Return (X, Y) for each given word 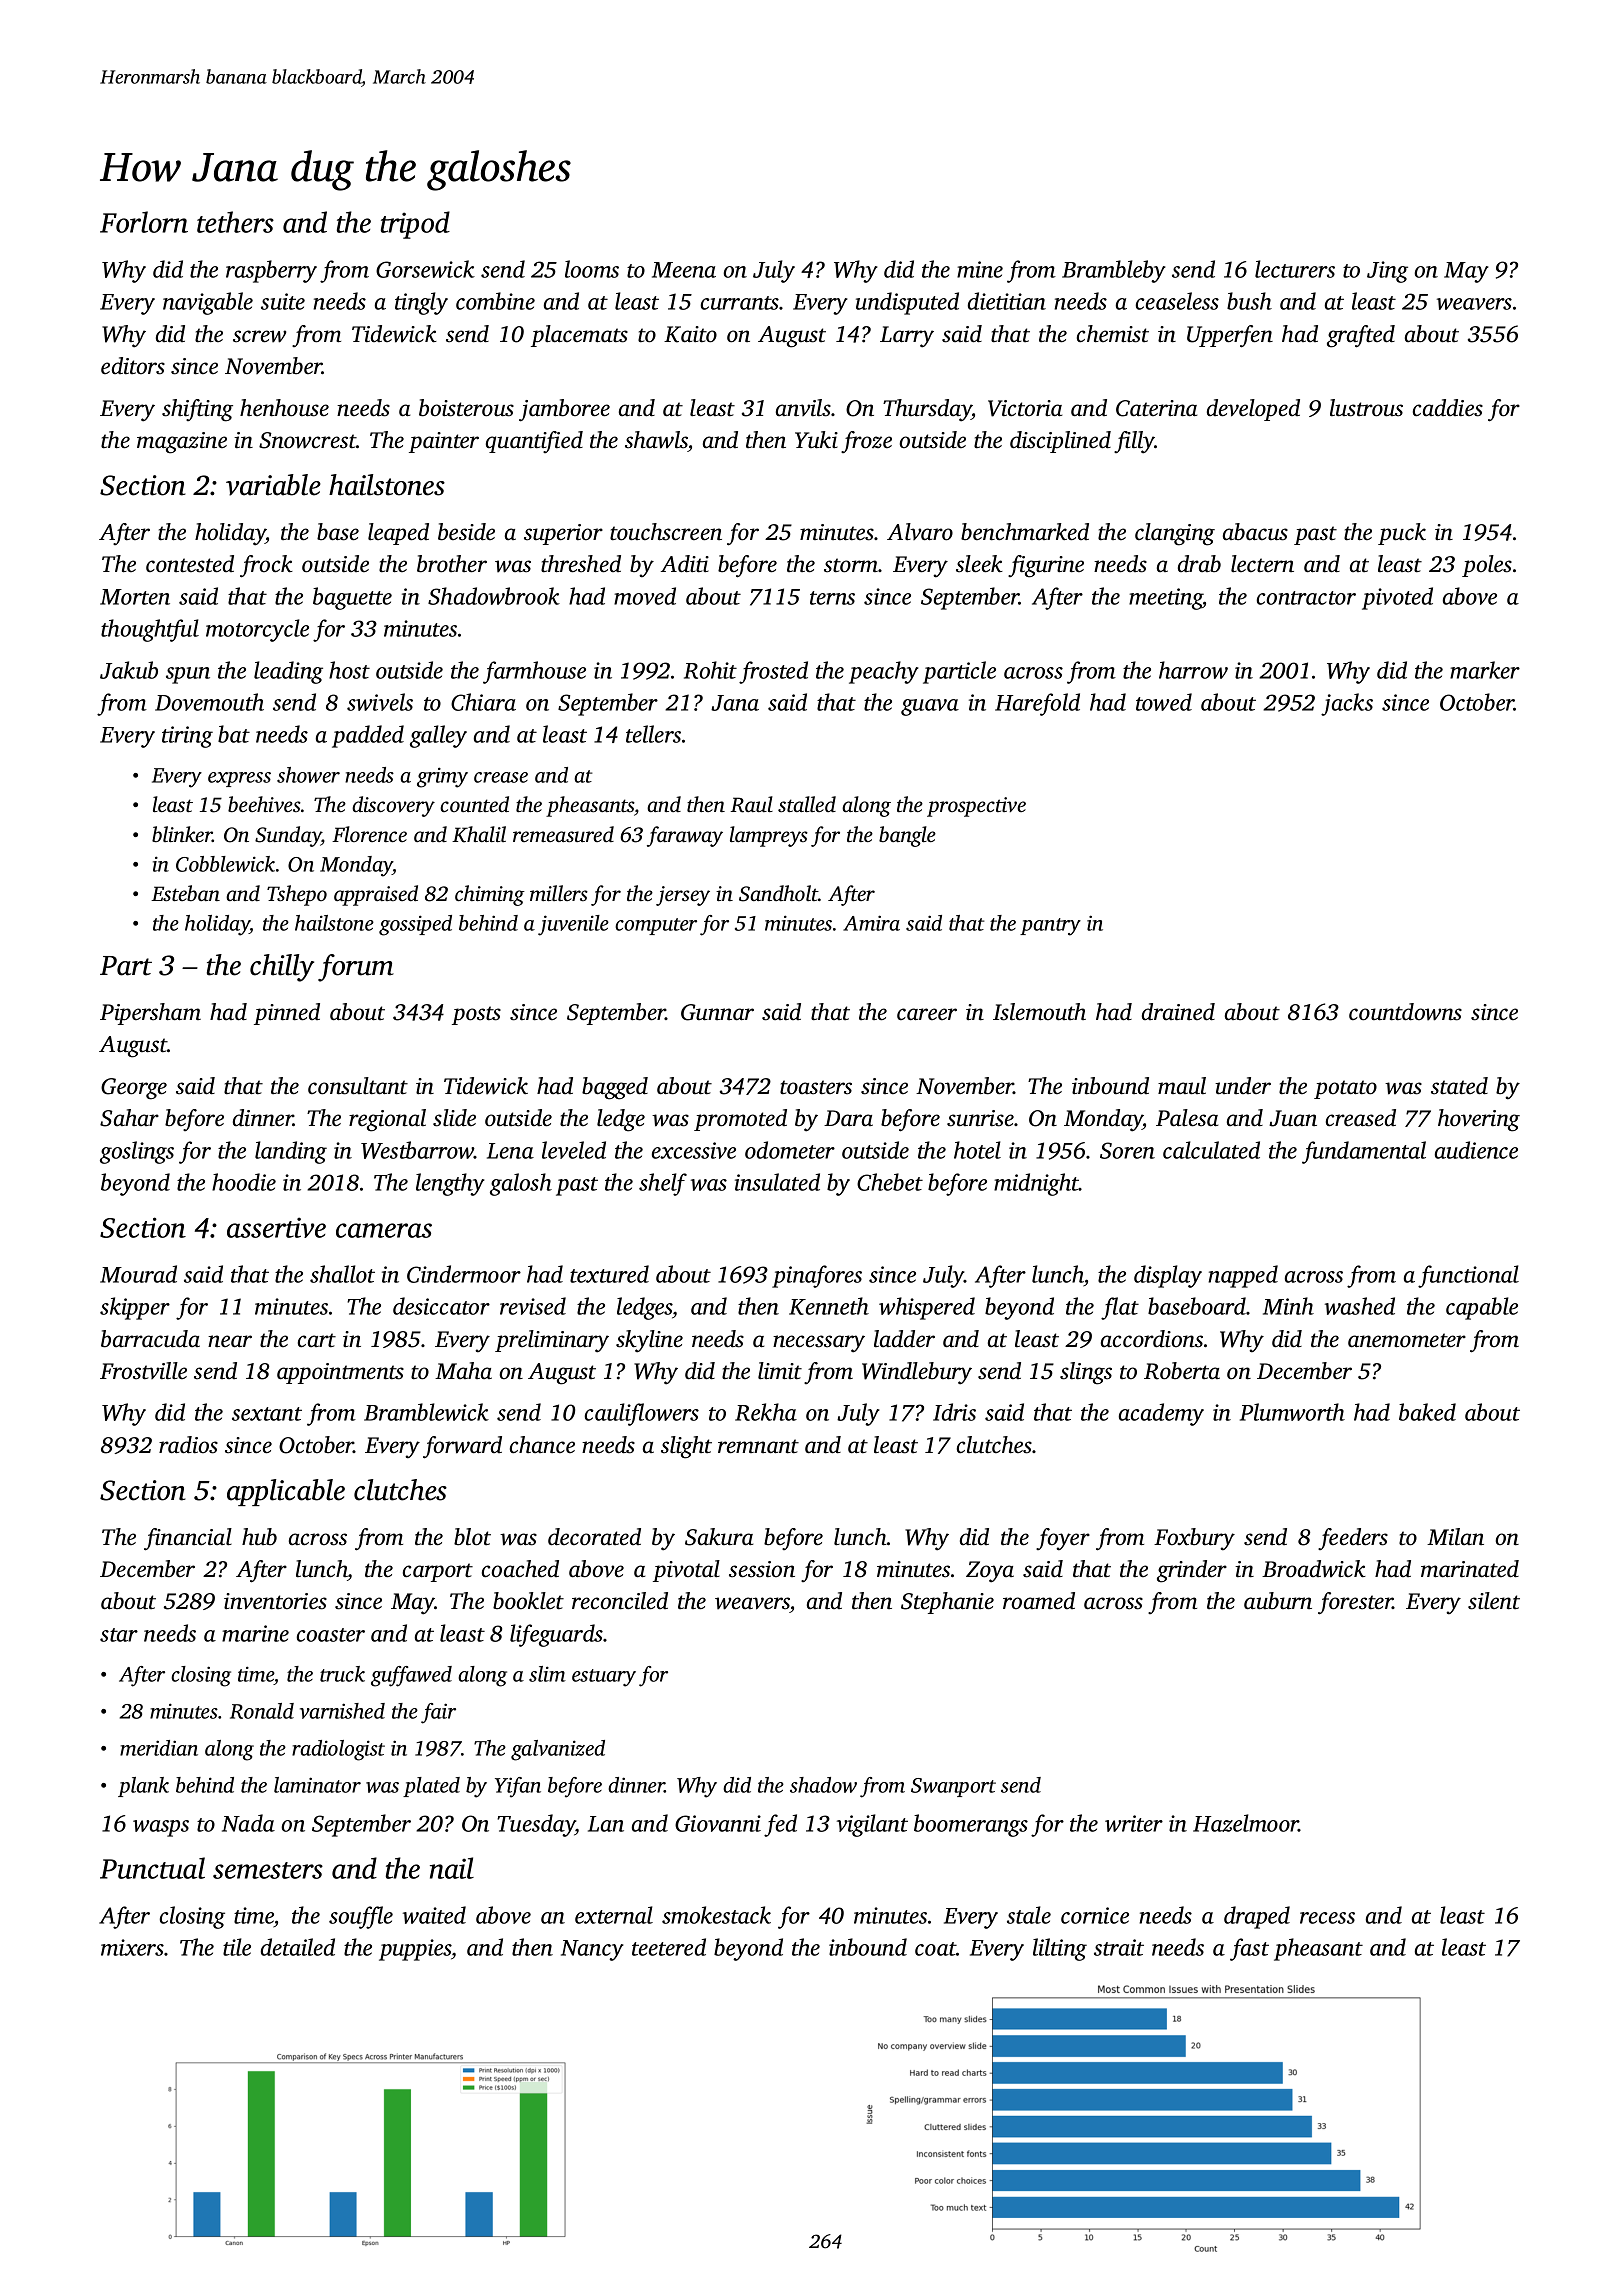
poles (1487, 566)
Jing (1387, 272)
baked (1427, 1412)
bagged (615, 1088)
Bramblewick (426, 1412)
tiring (187, 737)
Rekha (766, 1412)
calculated (1211, 1150)
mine (980, 269)
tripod (415, 225)
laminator (317, 1785)
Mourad (138, 1274)
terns (832, 598)
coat (935, 1949)
